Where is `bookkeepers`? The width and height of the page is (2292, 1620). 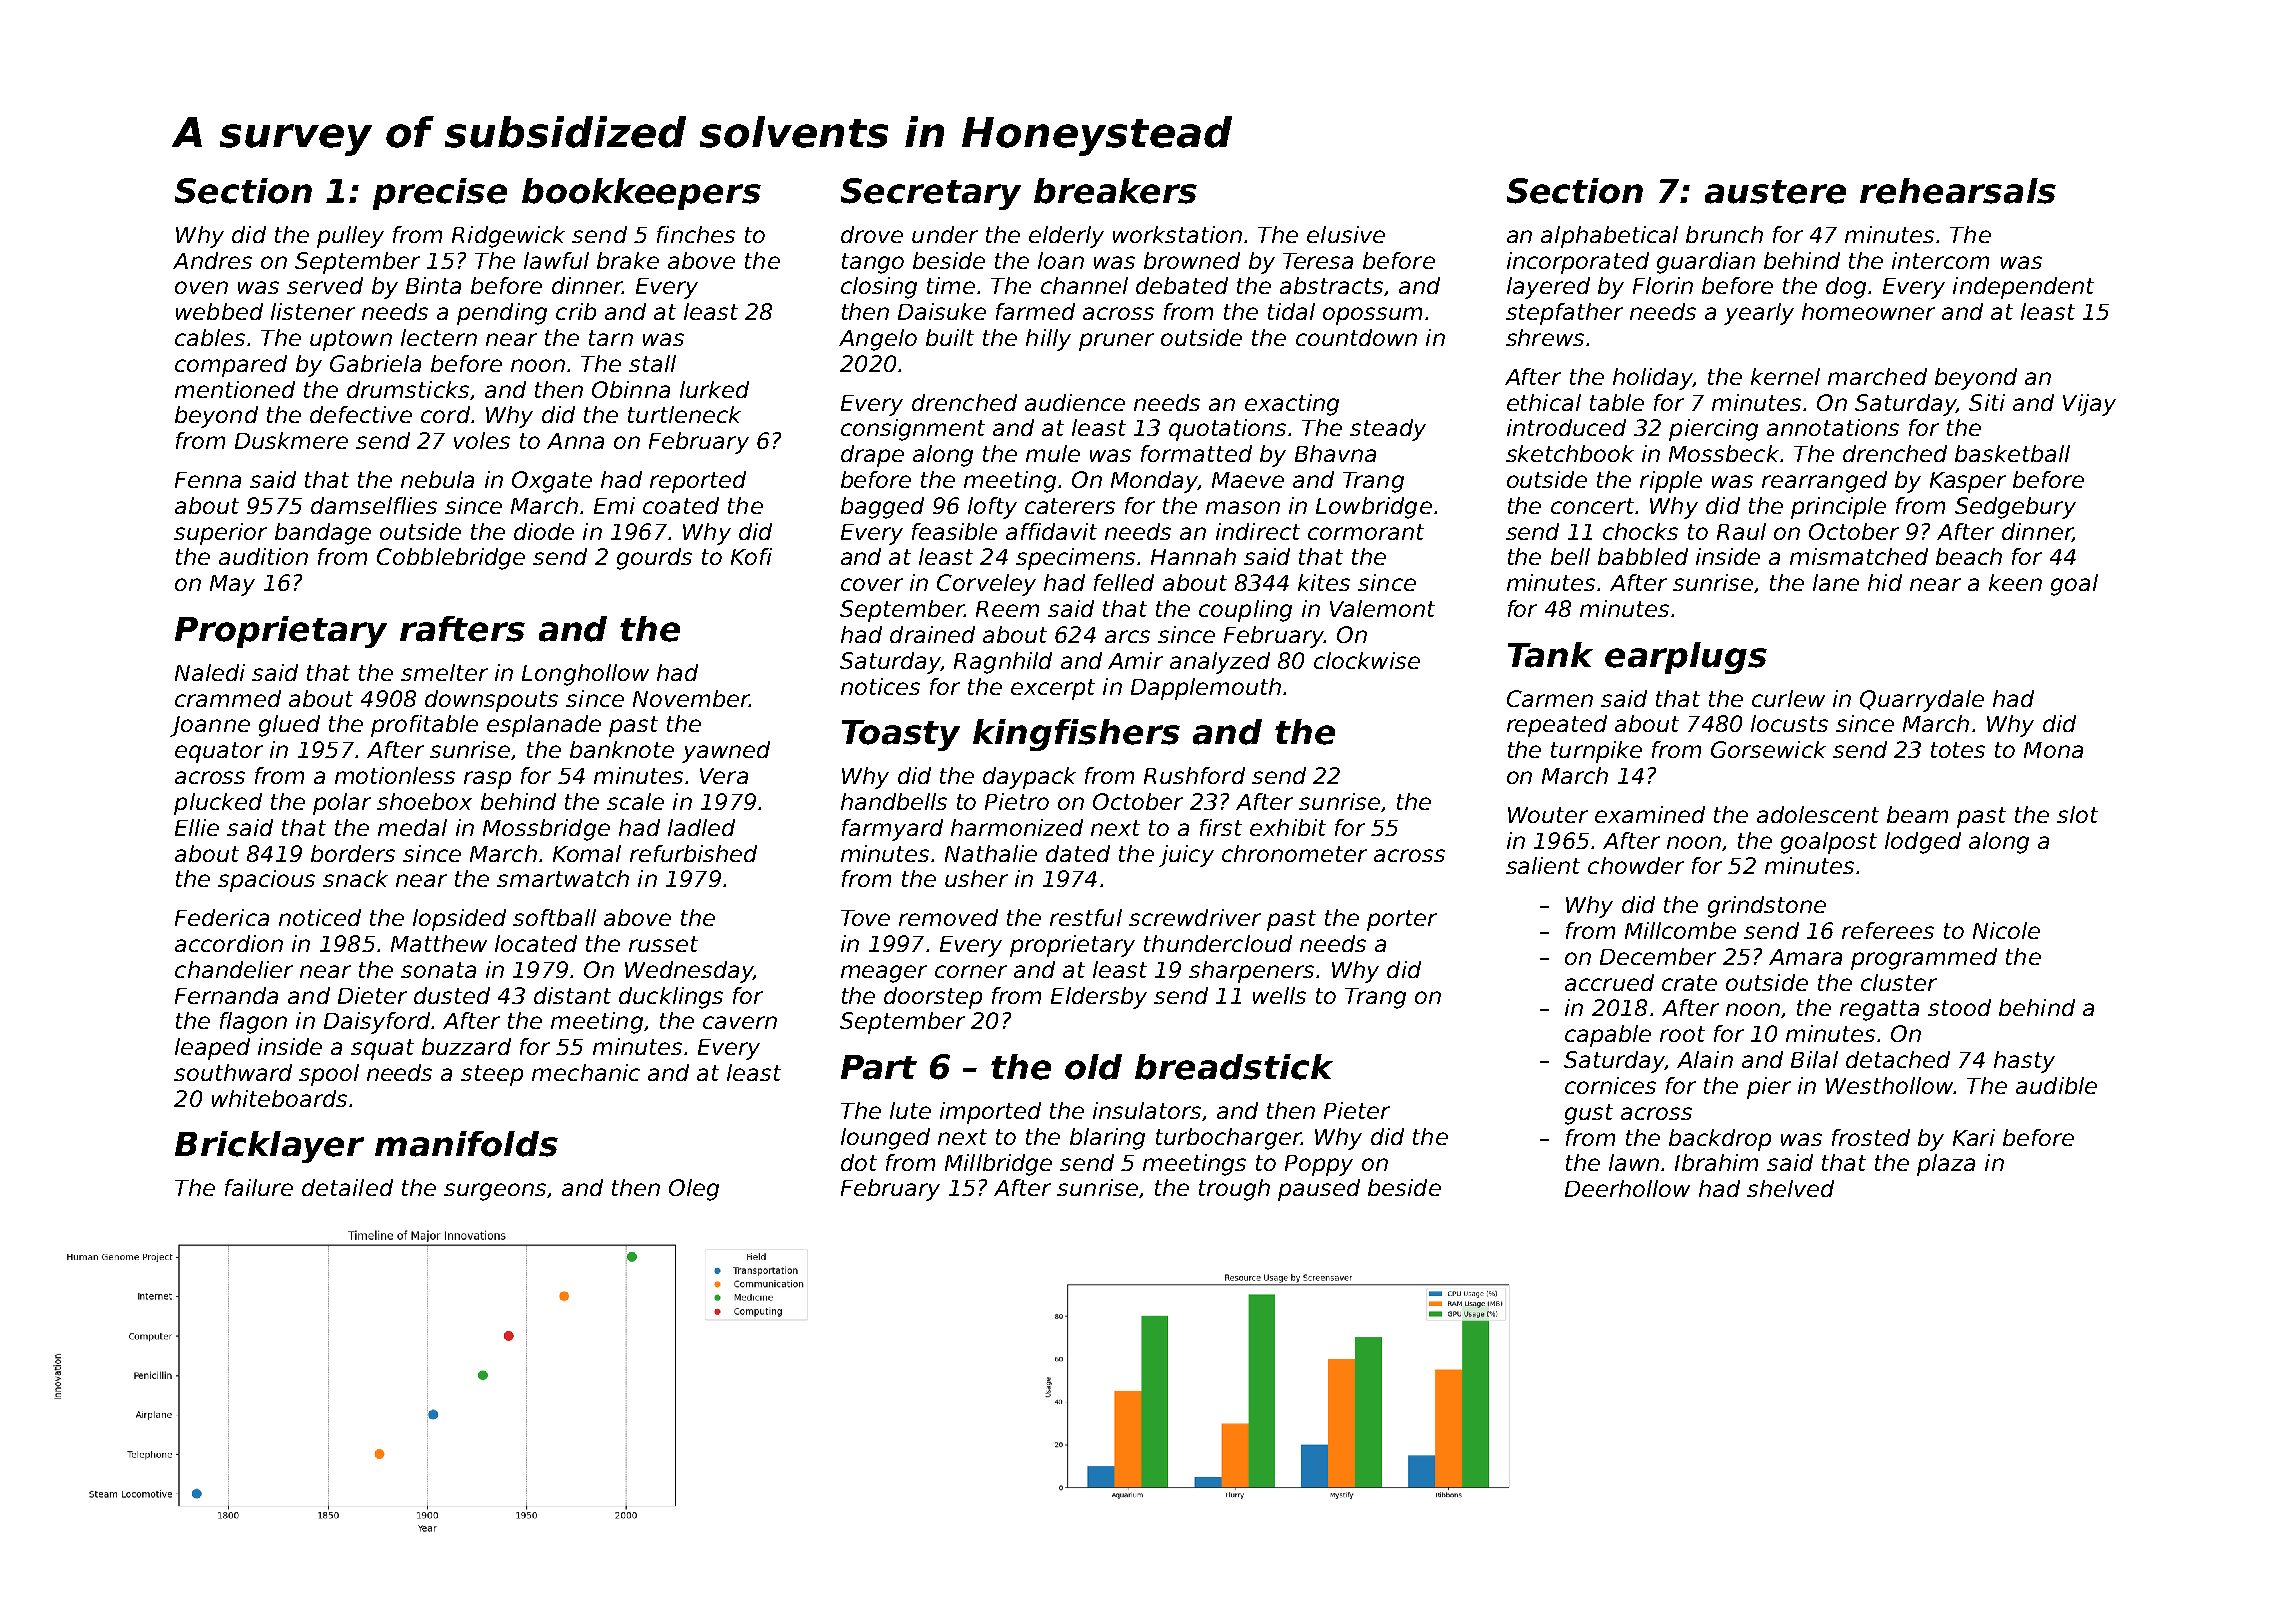 bookkeepers is located at coordinates (641, 194).
